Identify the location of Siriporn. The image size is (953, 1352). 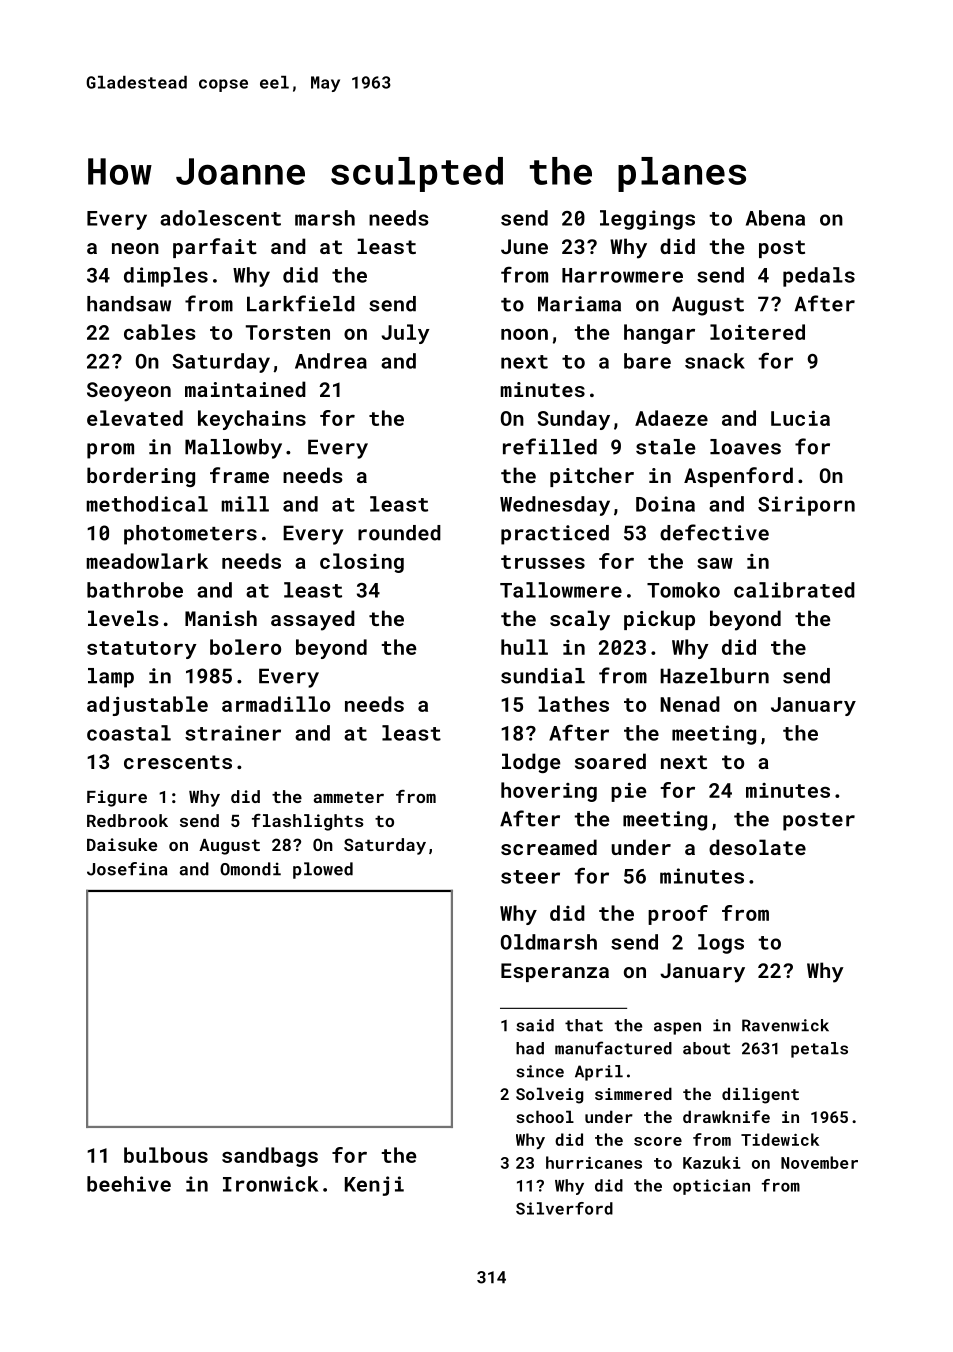
(806, 506).
